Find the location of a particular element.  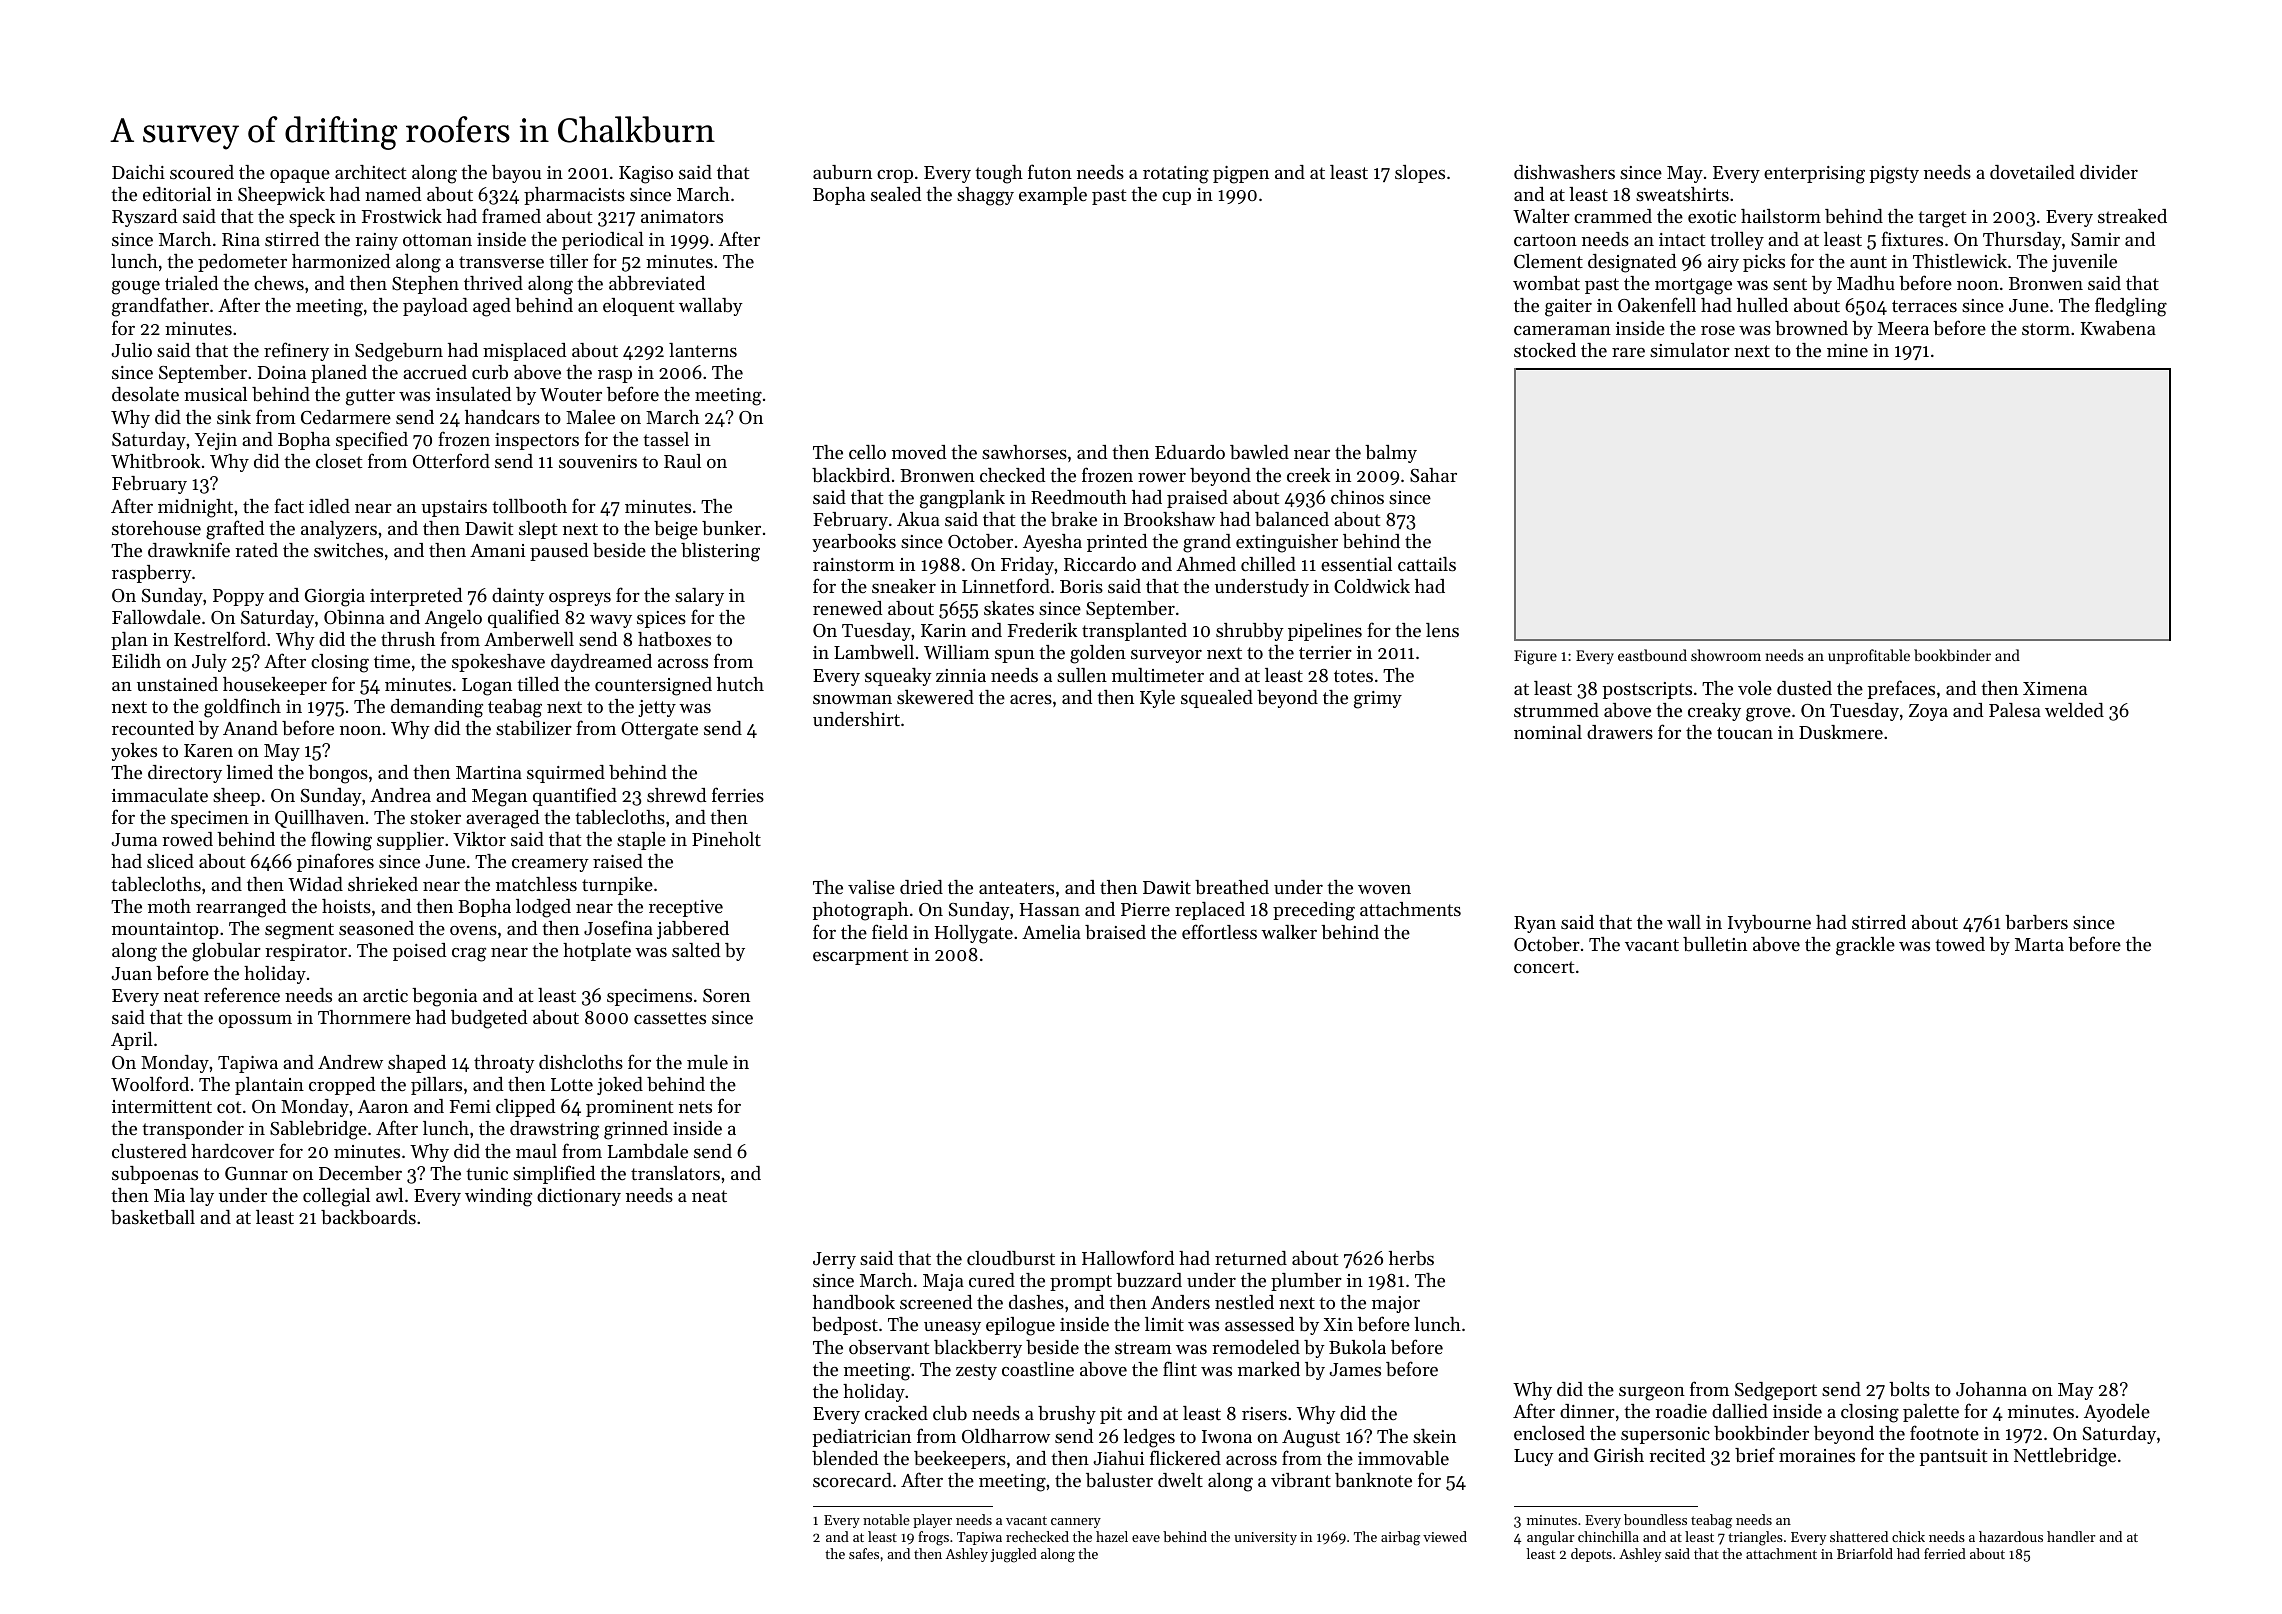

Akua is located at coordinates (918, 519).
